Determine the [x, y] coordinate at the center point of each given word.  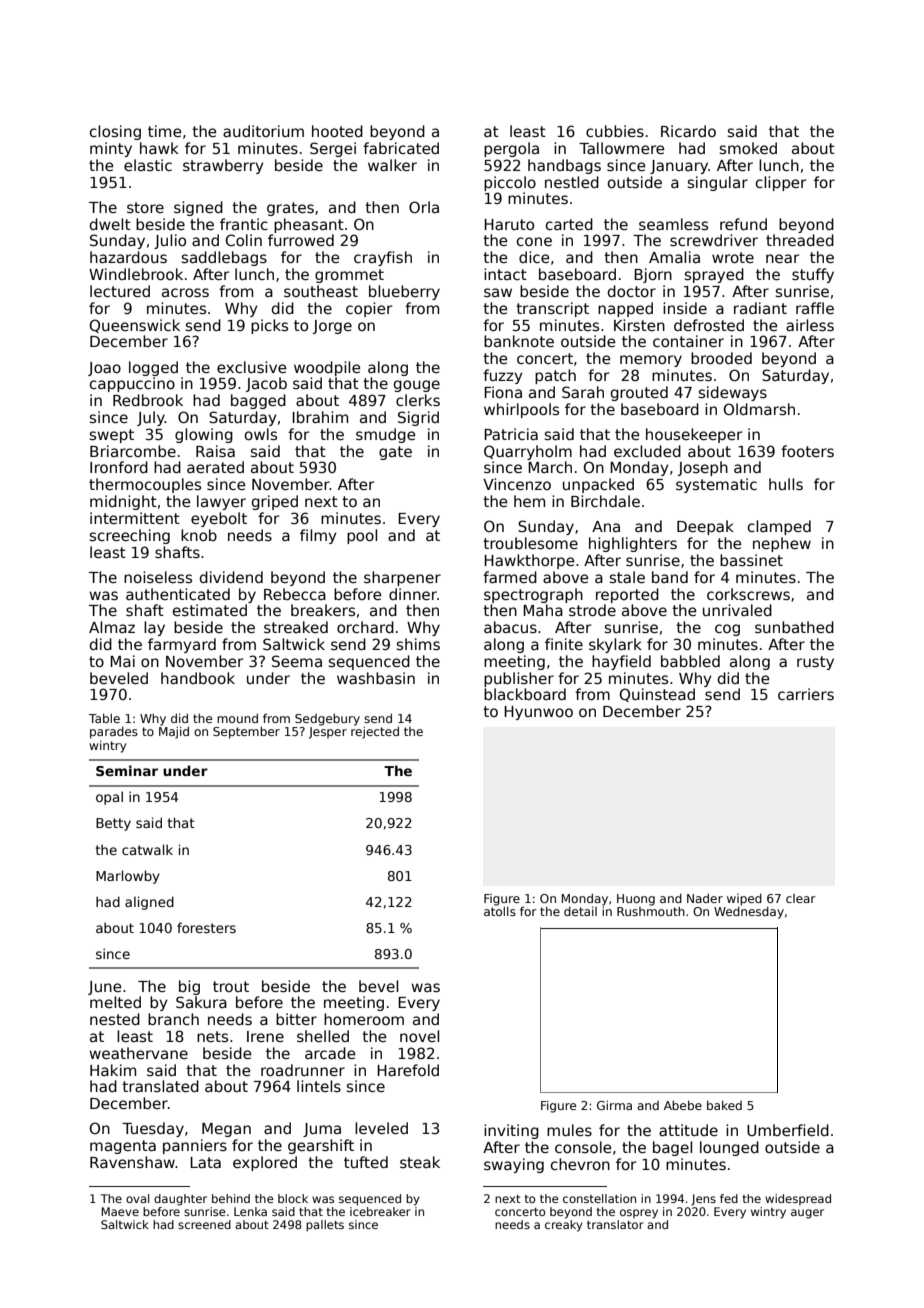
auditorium [263, 131]
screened [204, 1224]
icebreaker [380, 1211]
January [679, 167]
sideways [733, 393]
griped [274, 502]
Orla [424, 207]
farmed [510, 577]
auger [807, 1214]
